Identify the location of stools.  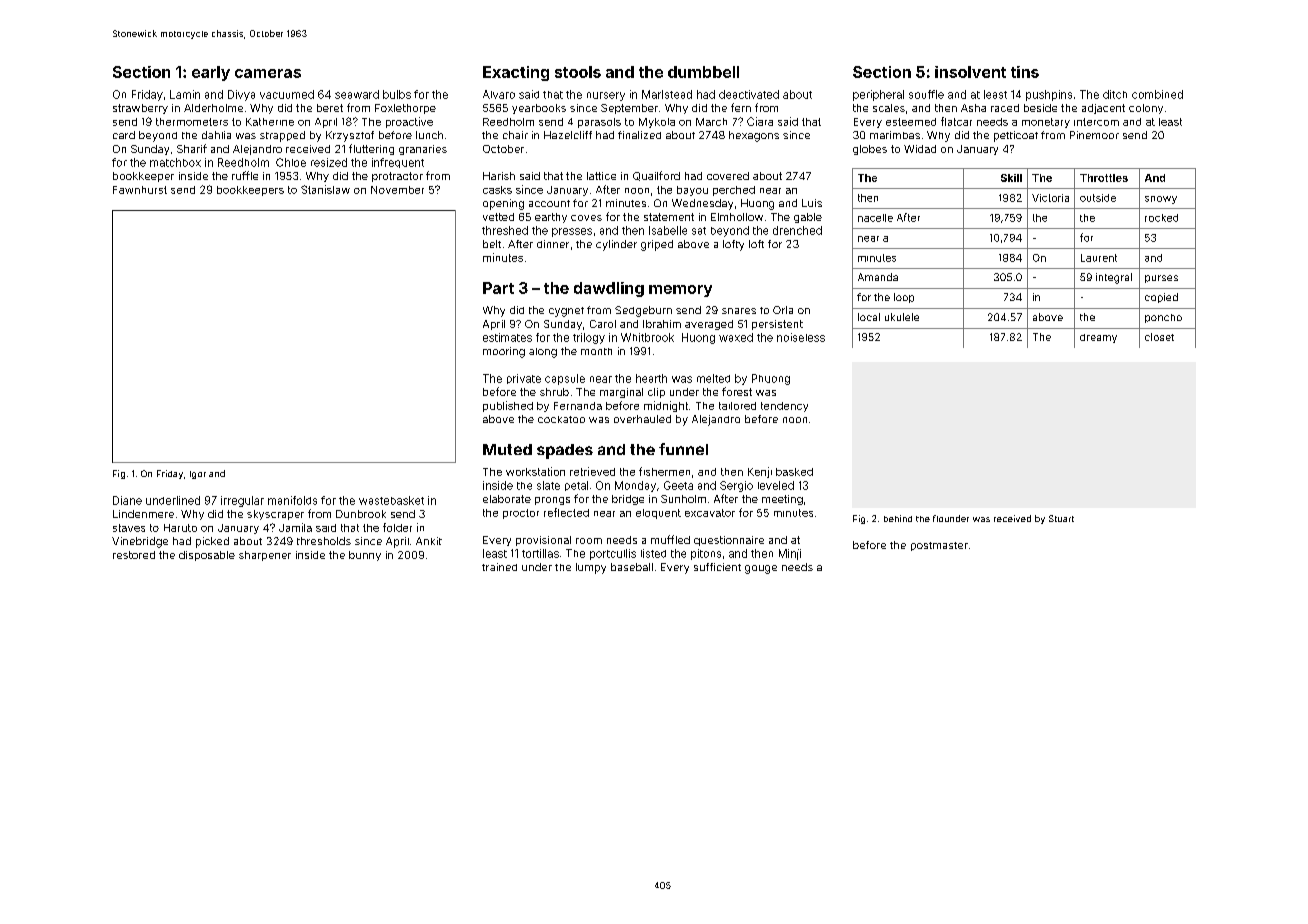
(578, 72).
